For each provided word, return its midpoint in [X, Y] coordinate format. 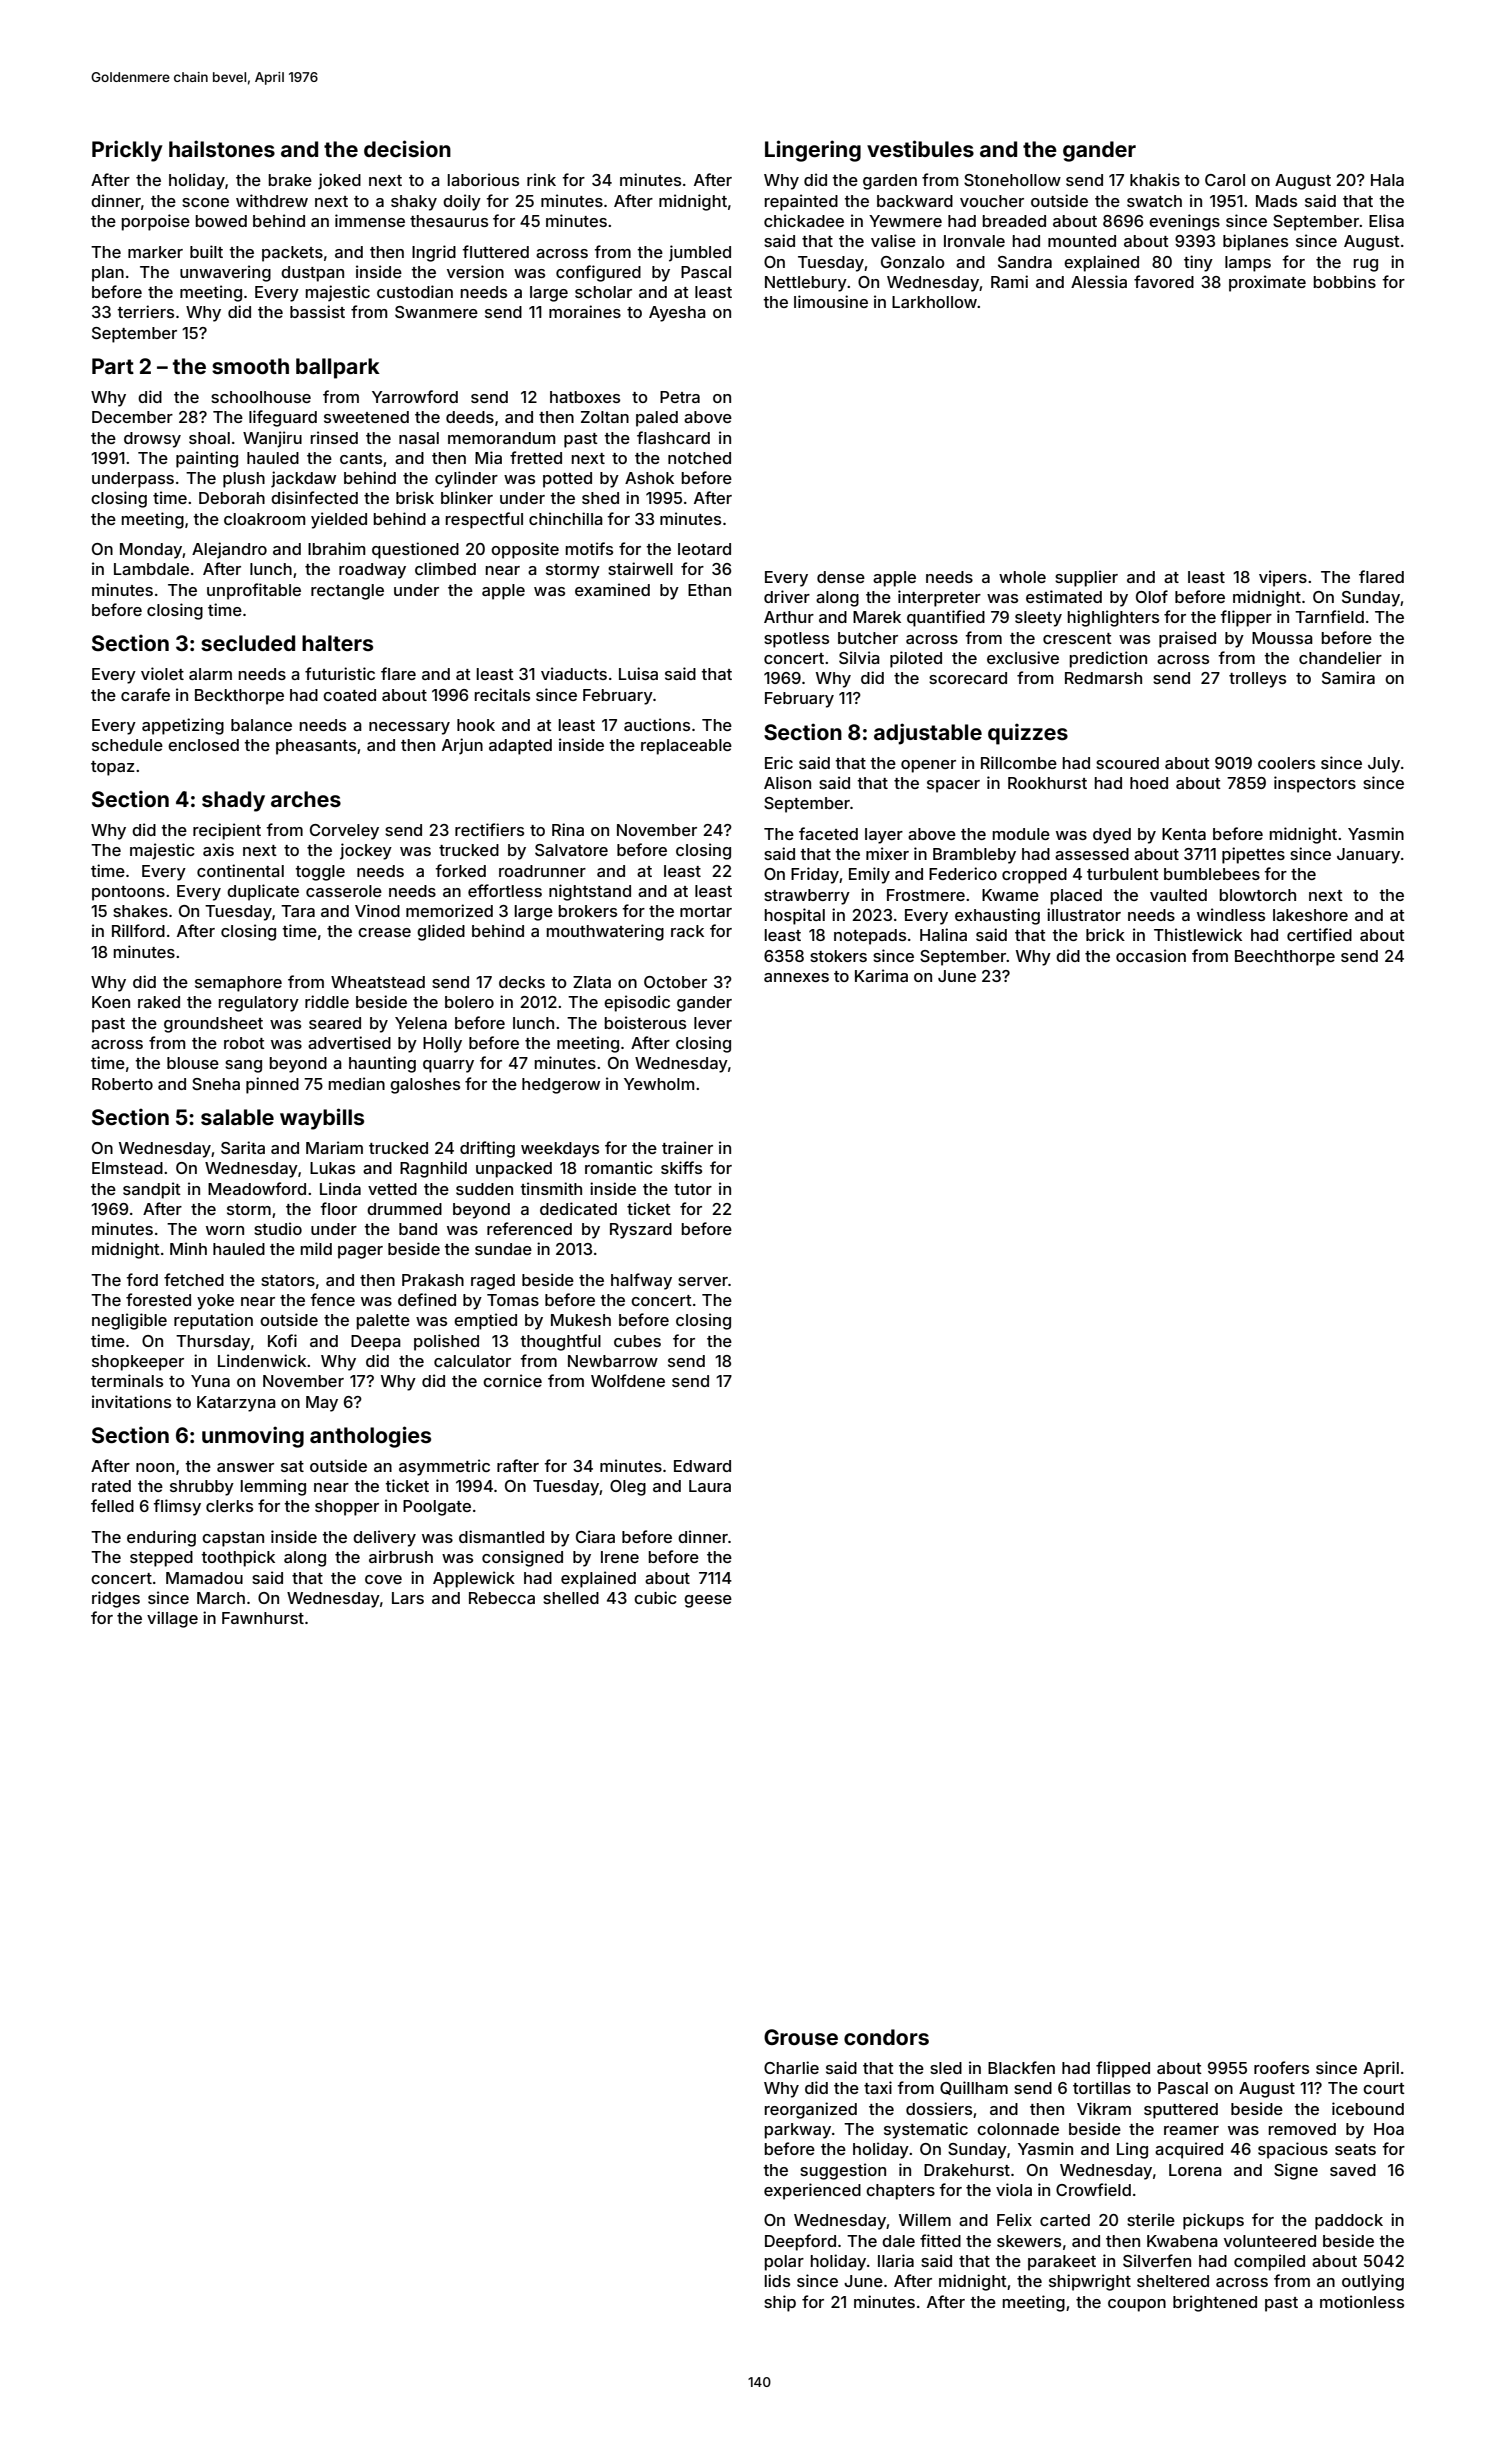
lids [777, 2280]
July [1384, 765]
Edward [702, 1466]
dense [841, 577]
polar [784, 2263]
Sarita [243, 1147]
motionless [1362, 2301]
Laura [710, 1486]
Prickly [127, 151]
